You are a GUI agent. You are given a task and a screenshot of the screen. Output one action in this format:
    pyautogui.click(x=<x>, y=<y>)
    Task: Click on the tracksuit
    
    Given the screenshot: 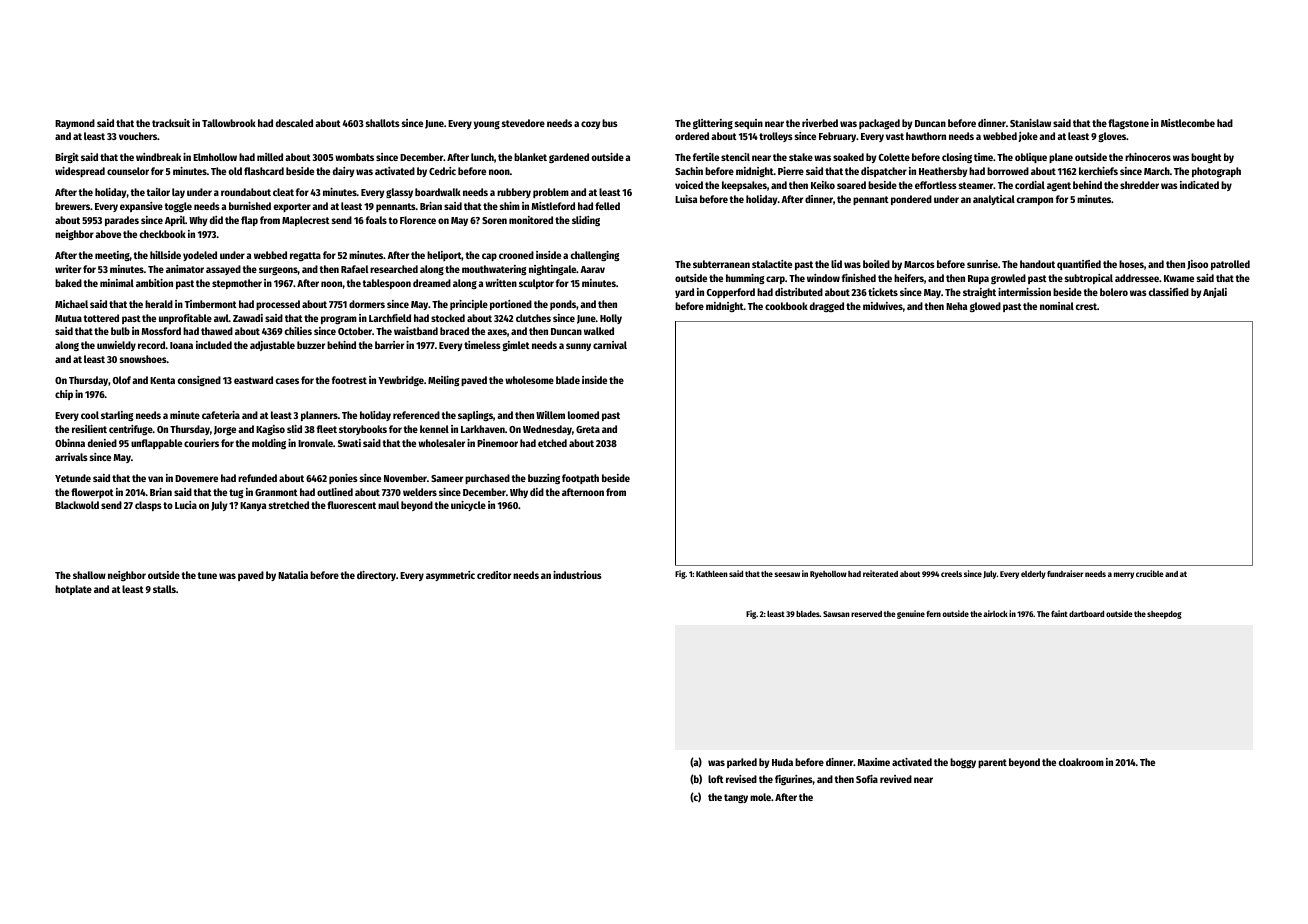 What is the action you would take?
    pyautogui.click(x=171, y=123)
